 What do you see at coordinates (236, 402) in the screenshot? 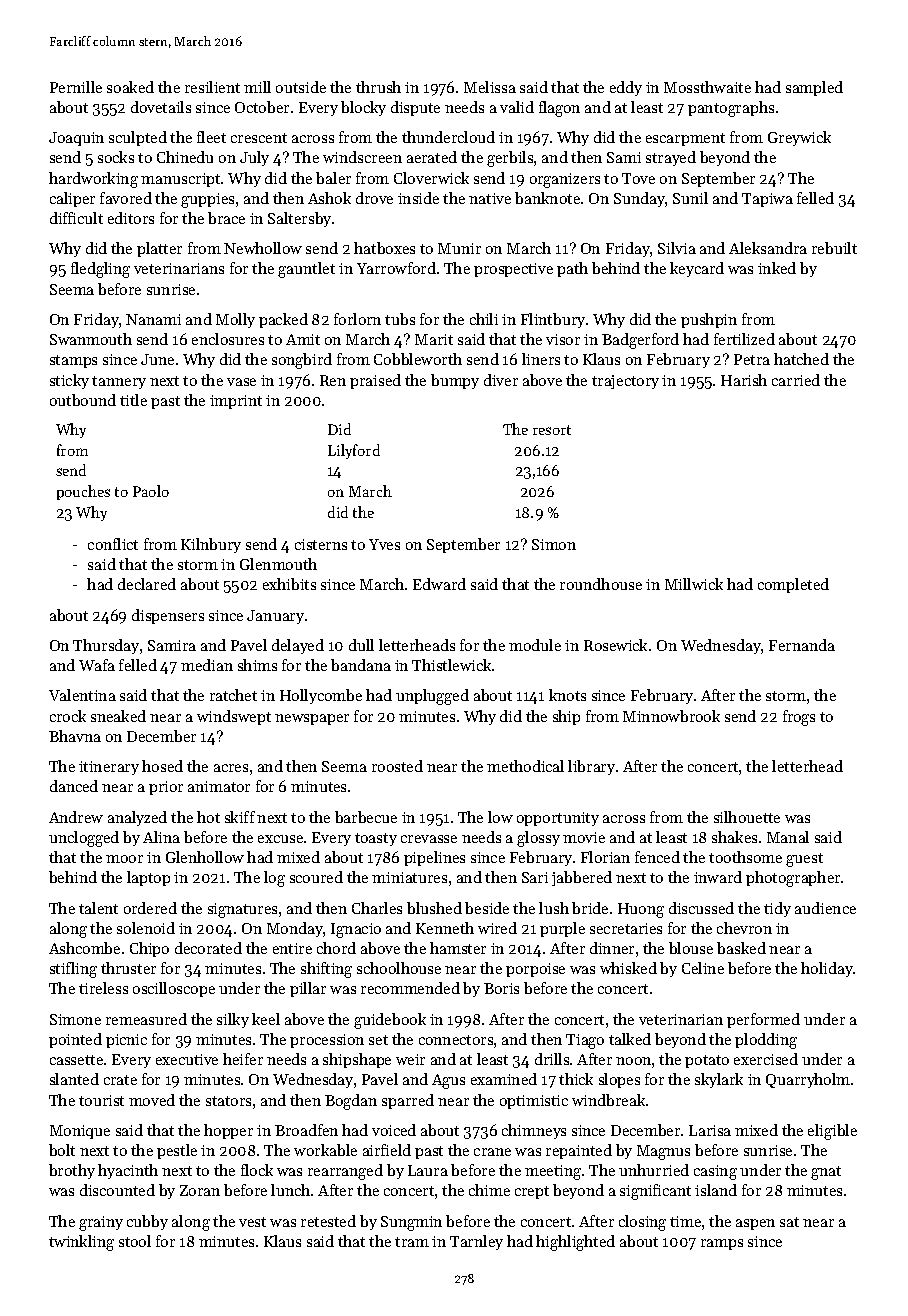
I see `imprint` at bounding box center [236, 402].
